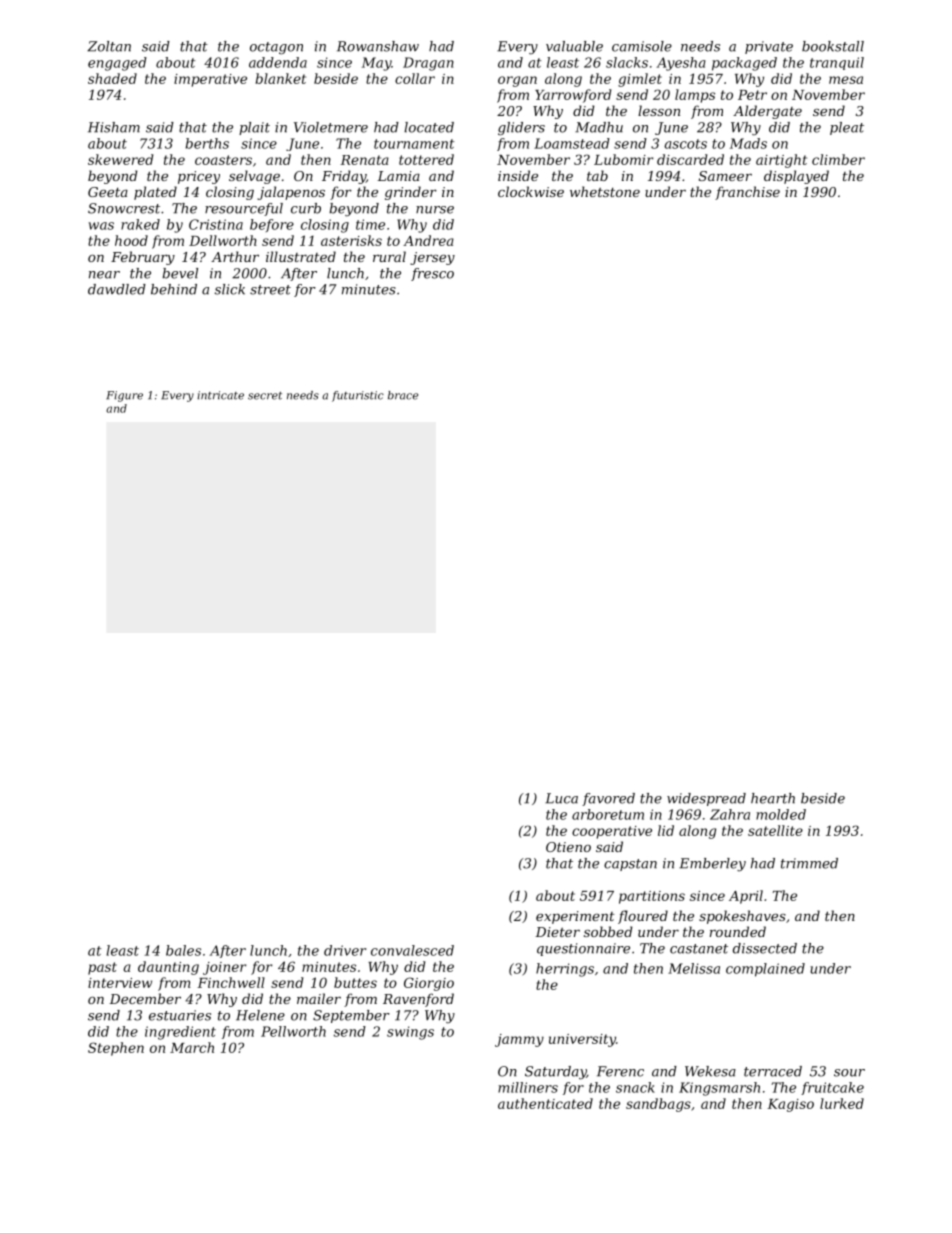 The width and height of the page is (952, 1233). Describe the element at coordinates (574, 46) in the page. I see `valuable` at that location.
